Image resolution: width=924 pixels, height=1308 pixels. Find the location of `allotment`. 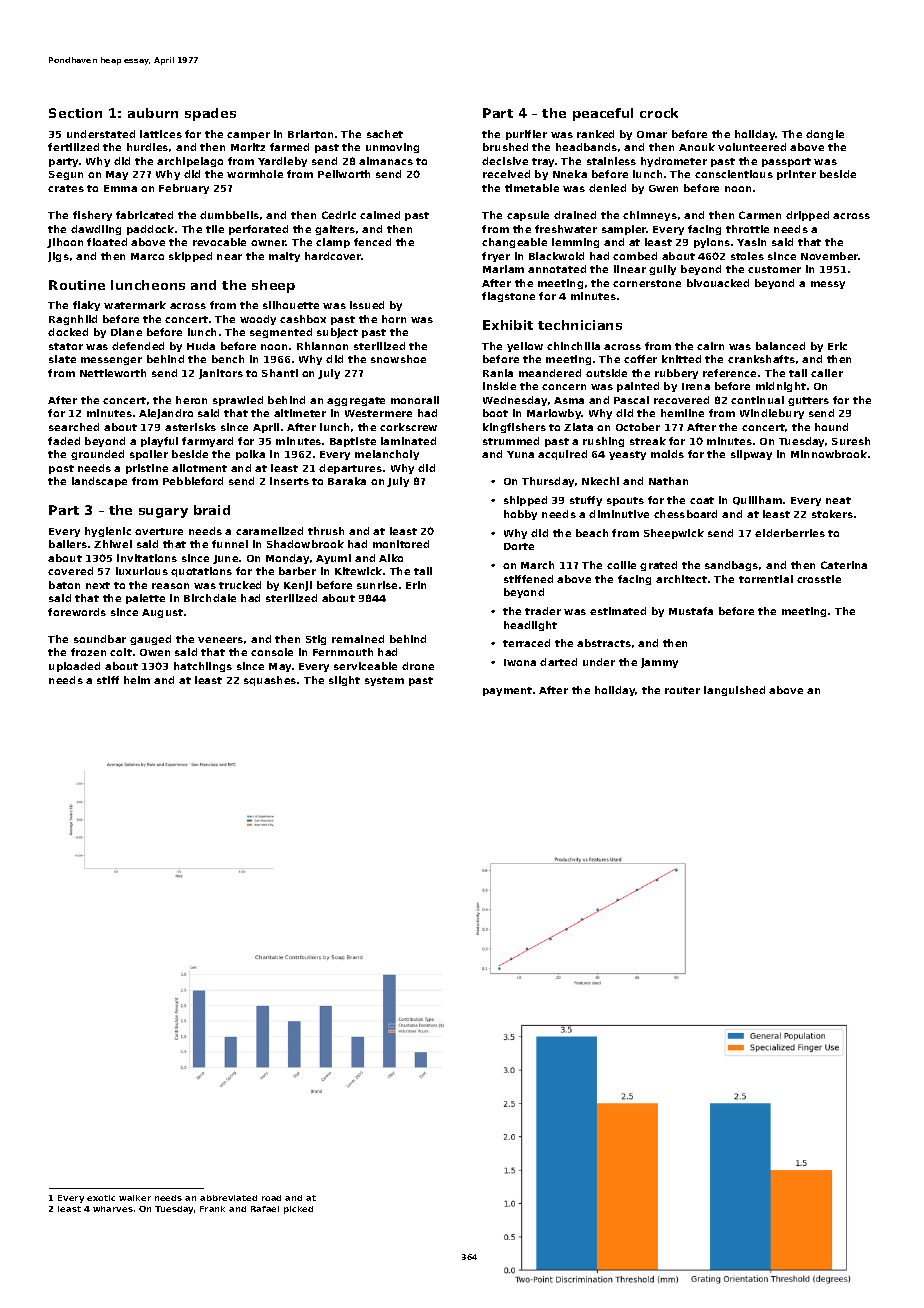

allotment is located at coordinates (199, 468).
